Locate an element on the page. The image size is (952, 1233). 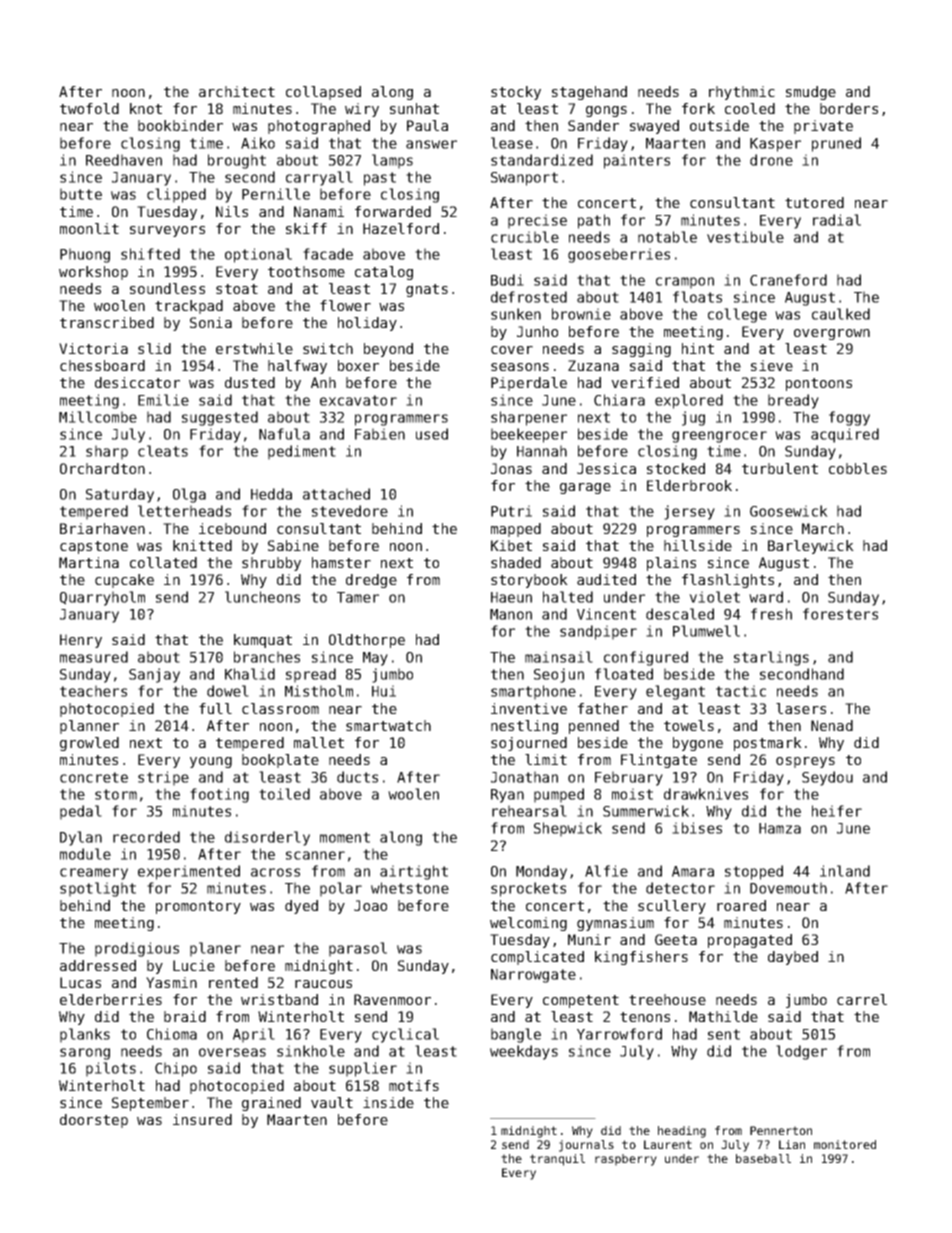
Saturday is located at coordinates (120, 495).
